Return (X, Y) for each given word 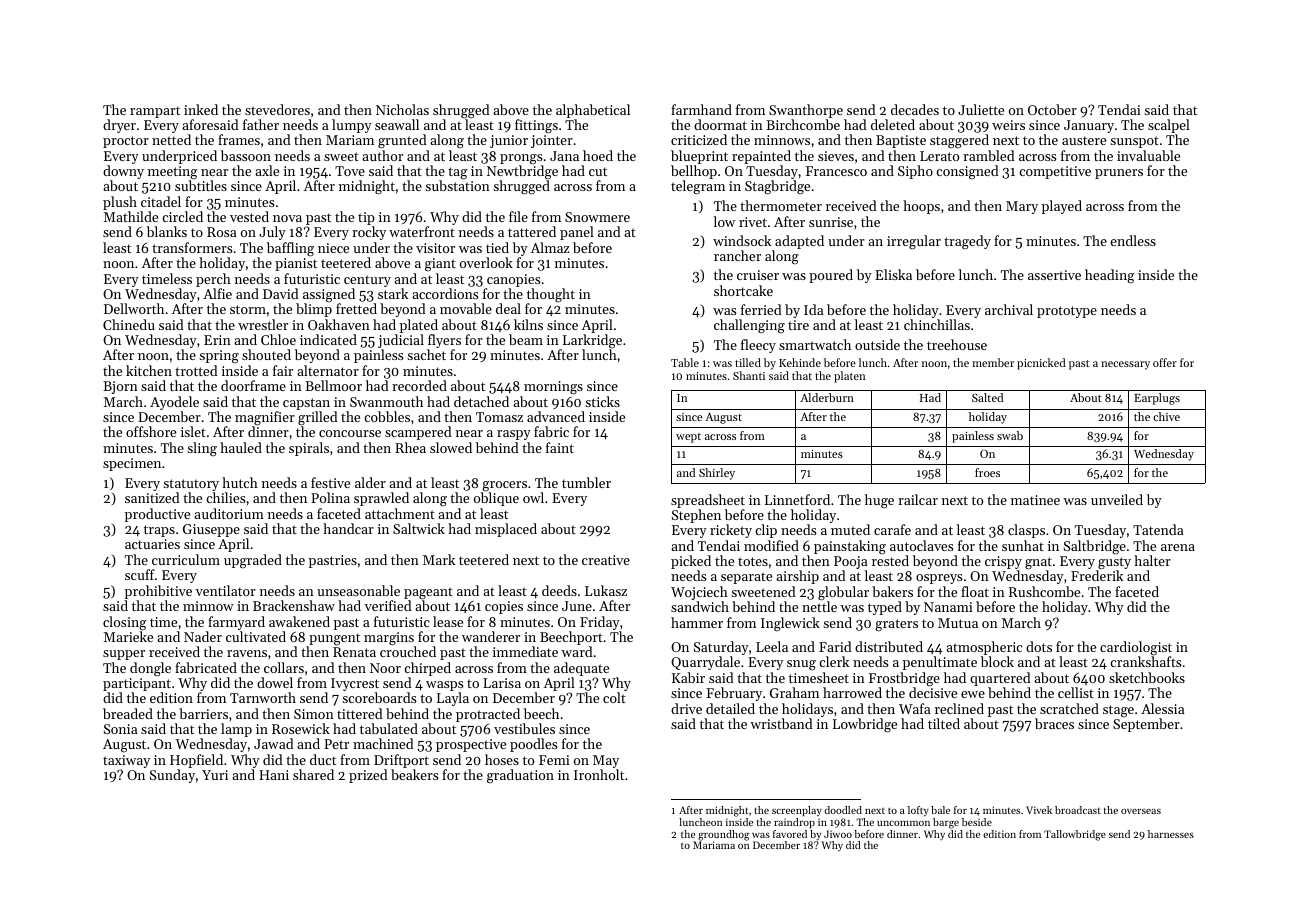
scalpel (1169, 126)
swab (1010, 435)
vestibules (524, 728)
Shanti (749, 375)
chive (1166, 416)
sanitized (152, 497)
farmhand (701, 109)
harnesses (1171, 834)
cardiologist (1136, 649)
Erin (217, 340)
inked (201, 109)
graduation (520, 776)
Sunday (172, 776)
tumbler (586, 482)
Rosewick (301, 728)
